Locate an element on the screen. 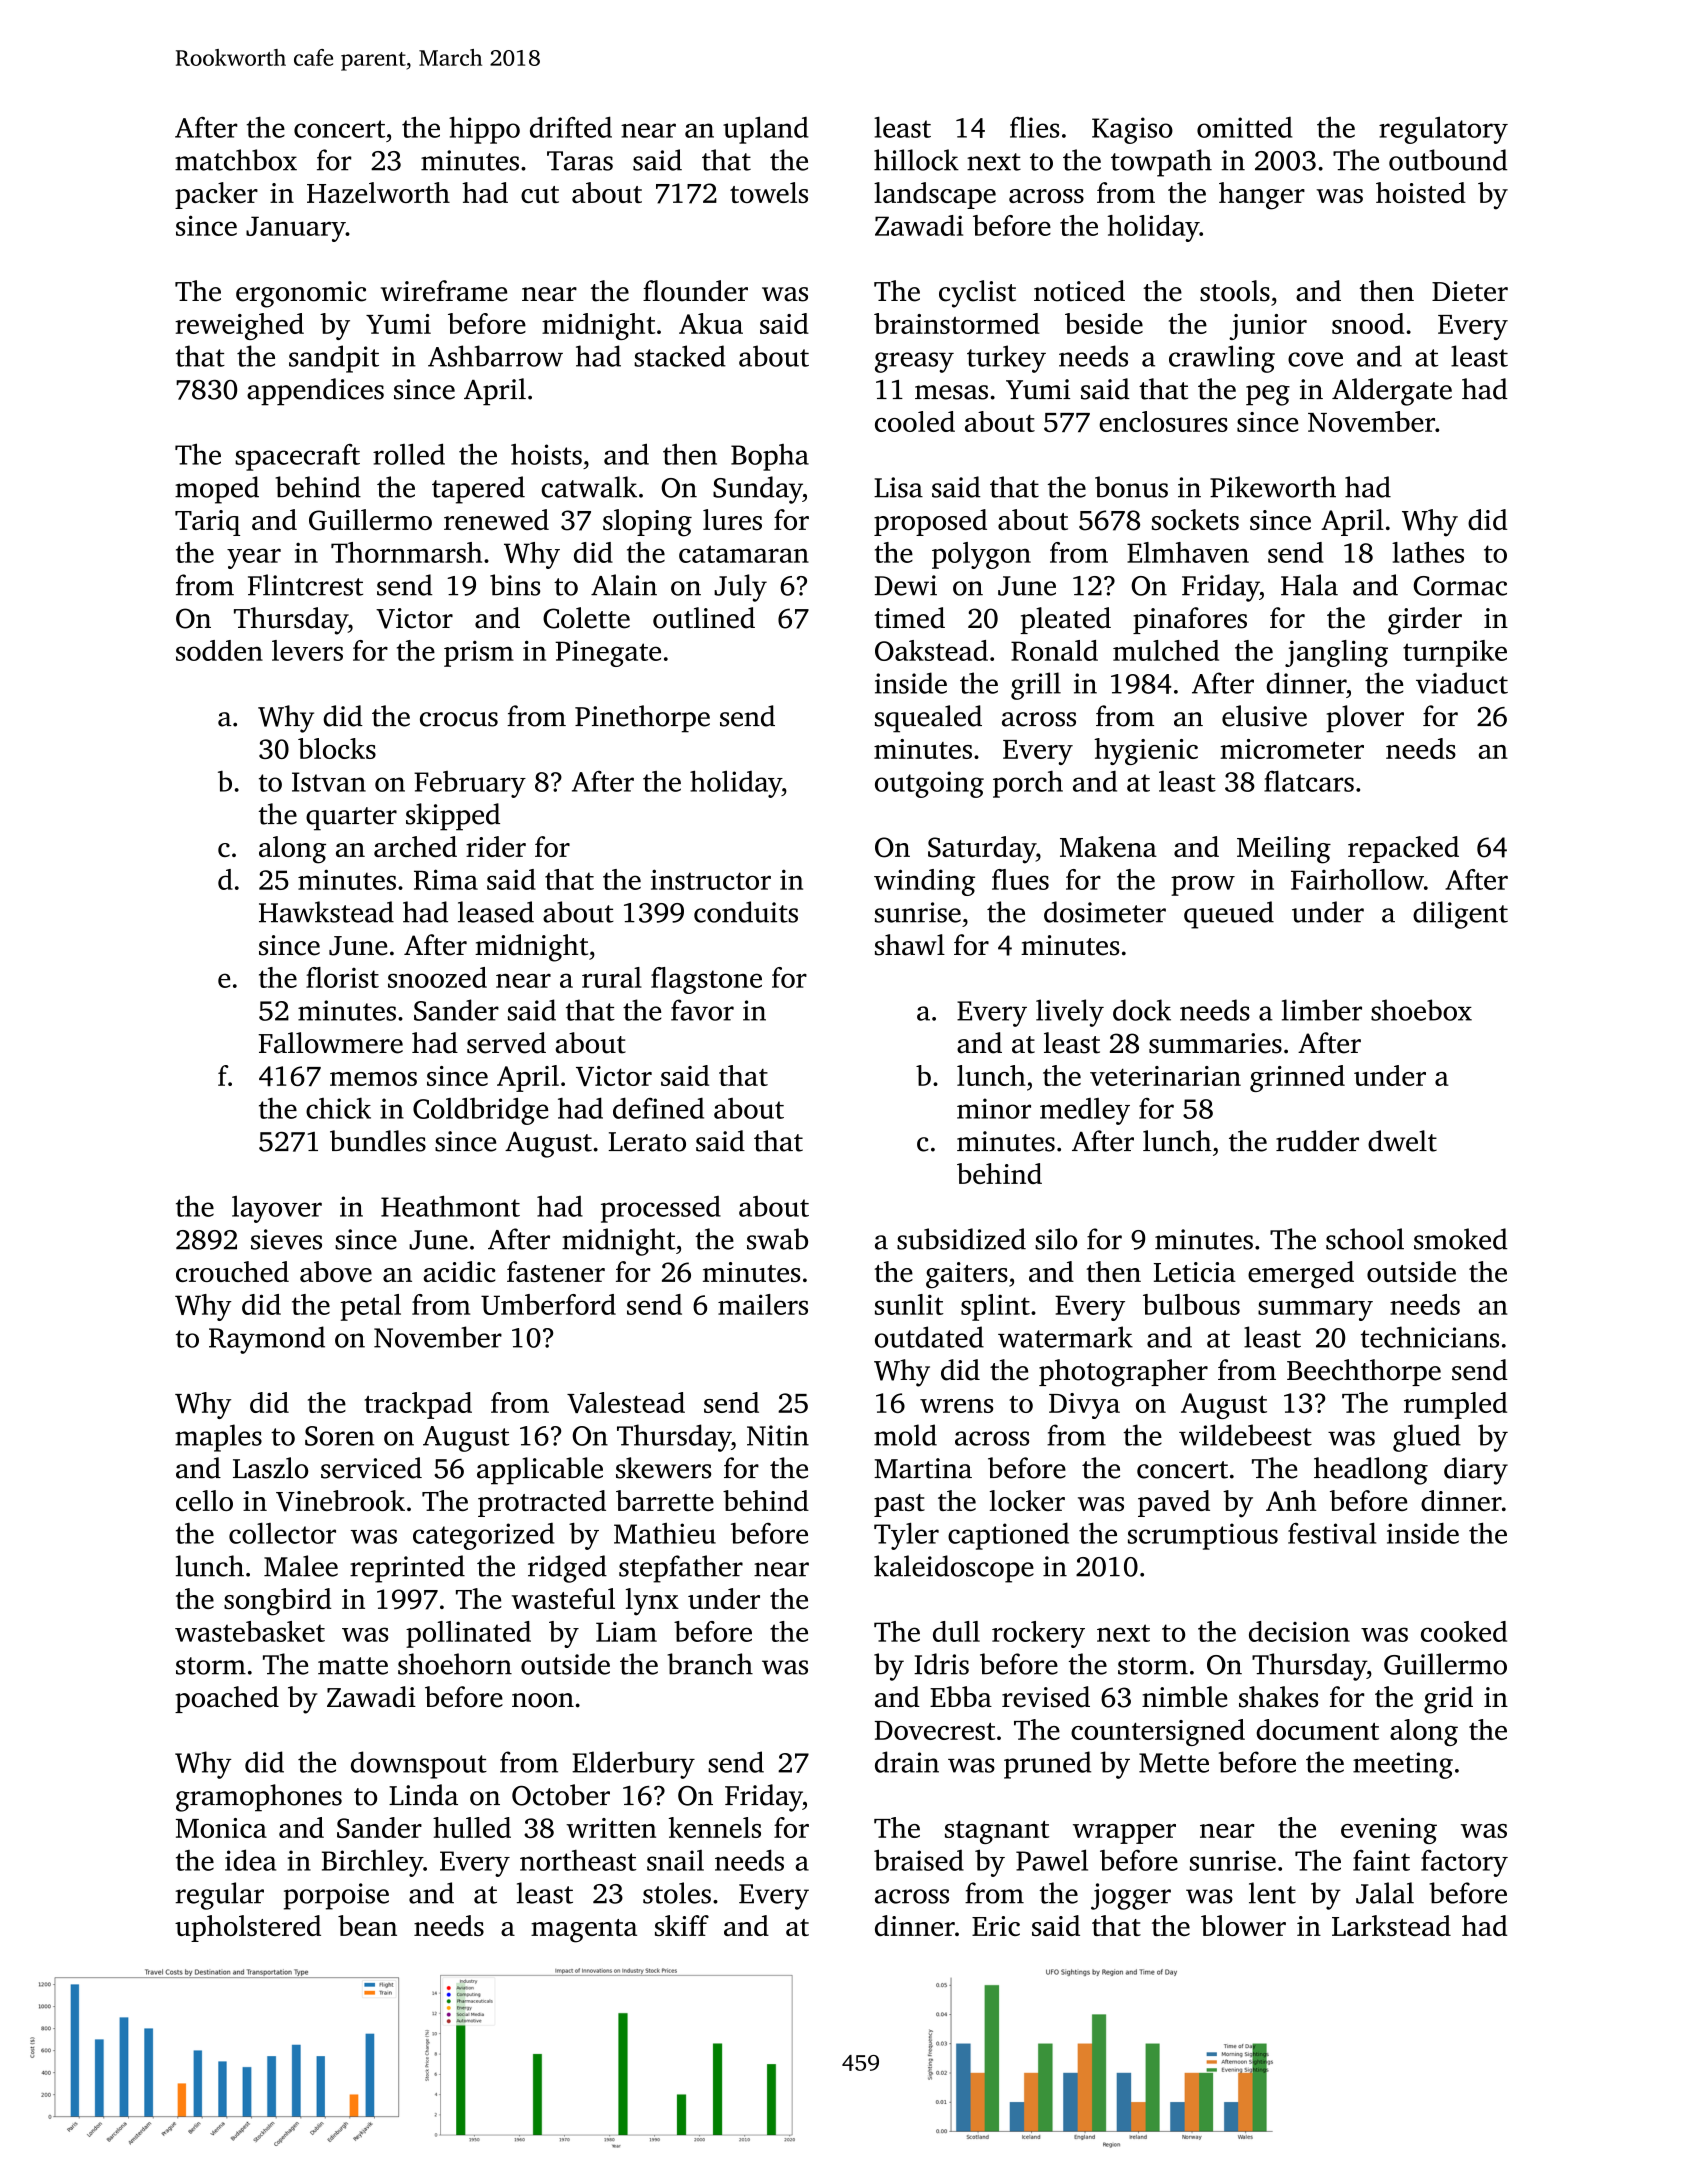 The height and width of the screenshot is (2178, 1683). decision is located at coordinates (1299, 1631).
